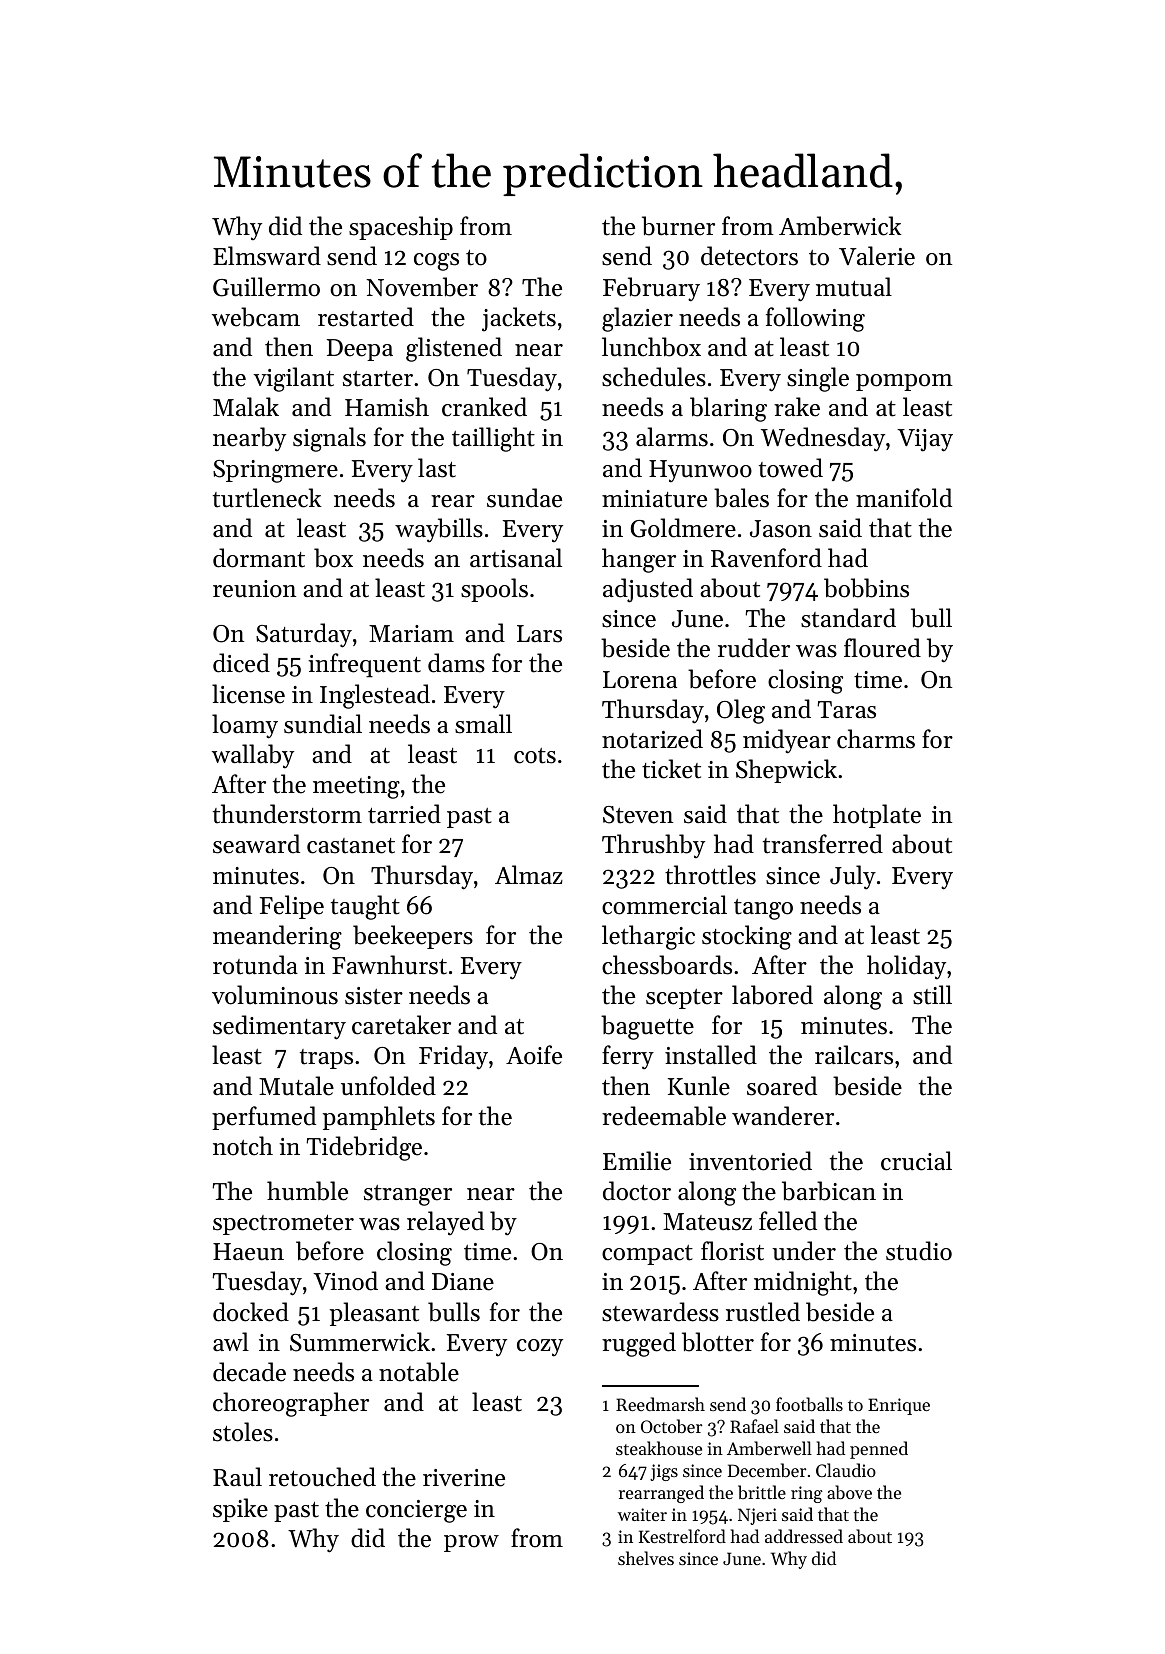 Image resolution: width=1165 pixels, height=1654 pixels. I want to click on Summerwick, so click(360, 1342).
